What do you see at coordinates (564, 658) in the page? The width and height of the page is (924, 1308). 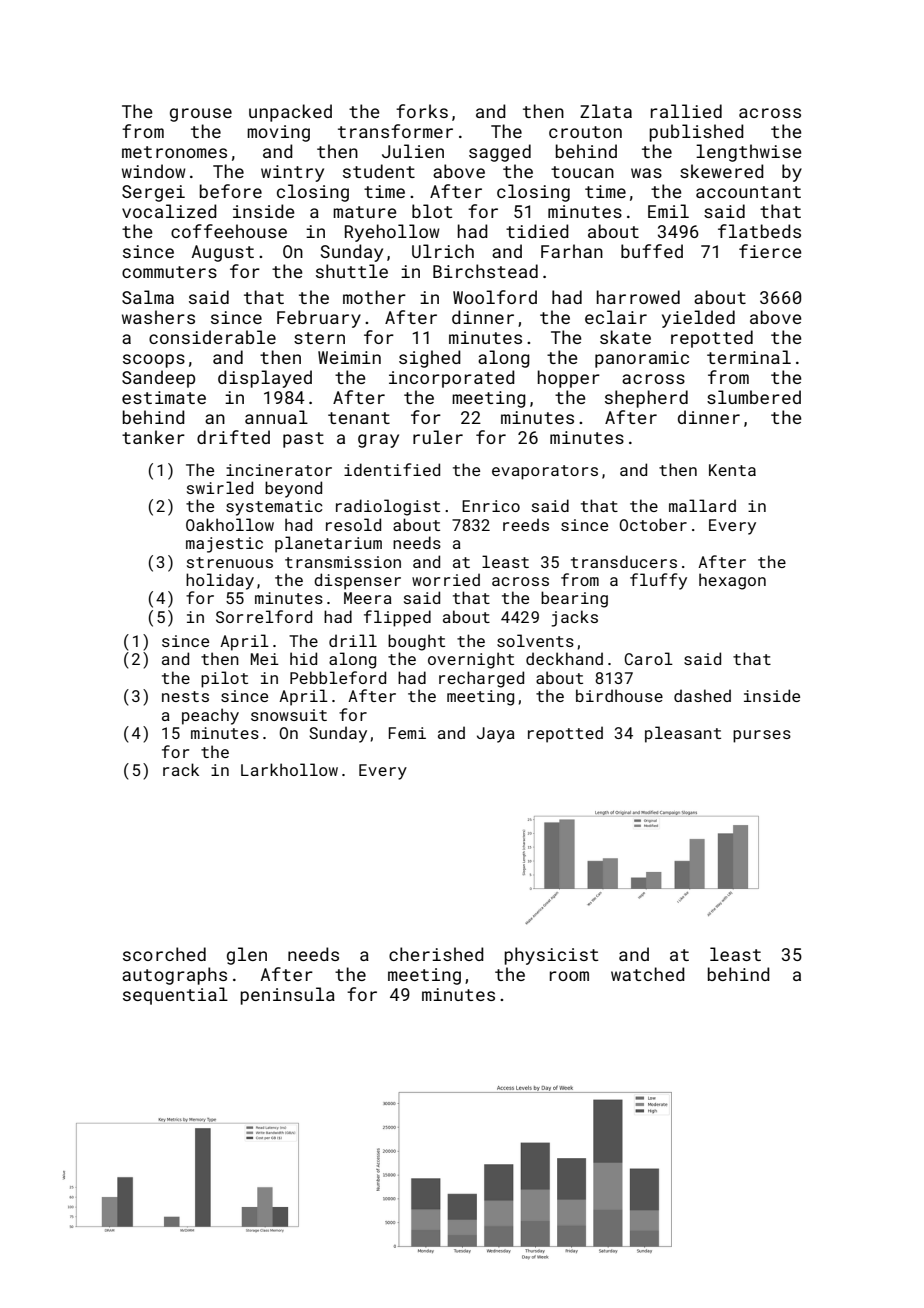 I see `deckhand` at bounding box center [564, 658].
